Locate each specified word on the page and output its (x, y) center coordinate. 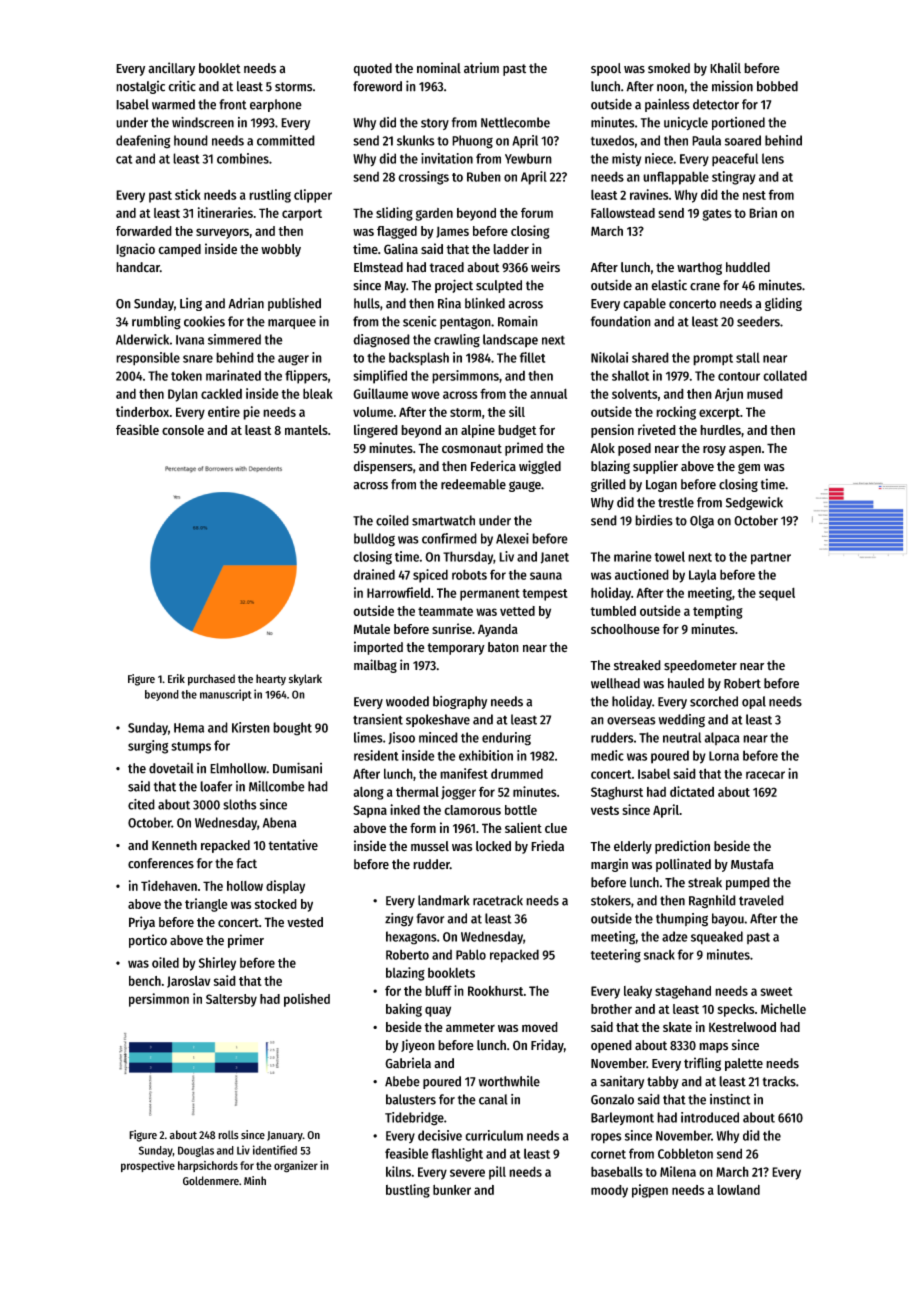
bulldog (374, 540)
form (423, 828)
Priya (142, 923)
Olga (702, 522)
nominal (439, 68)
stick (188, 194)
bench (145, 981)
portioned (738, 123)
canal (493, 1099)
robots (469, 574)
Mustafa (752, 864)
